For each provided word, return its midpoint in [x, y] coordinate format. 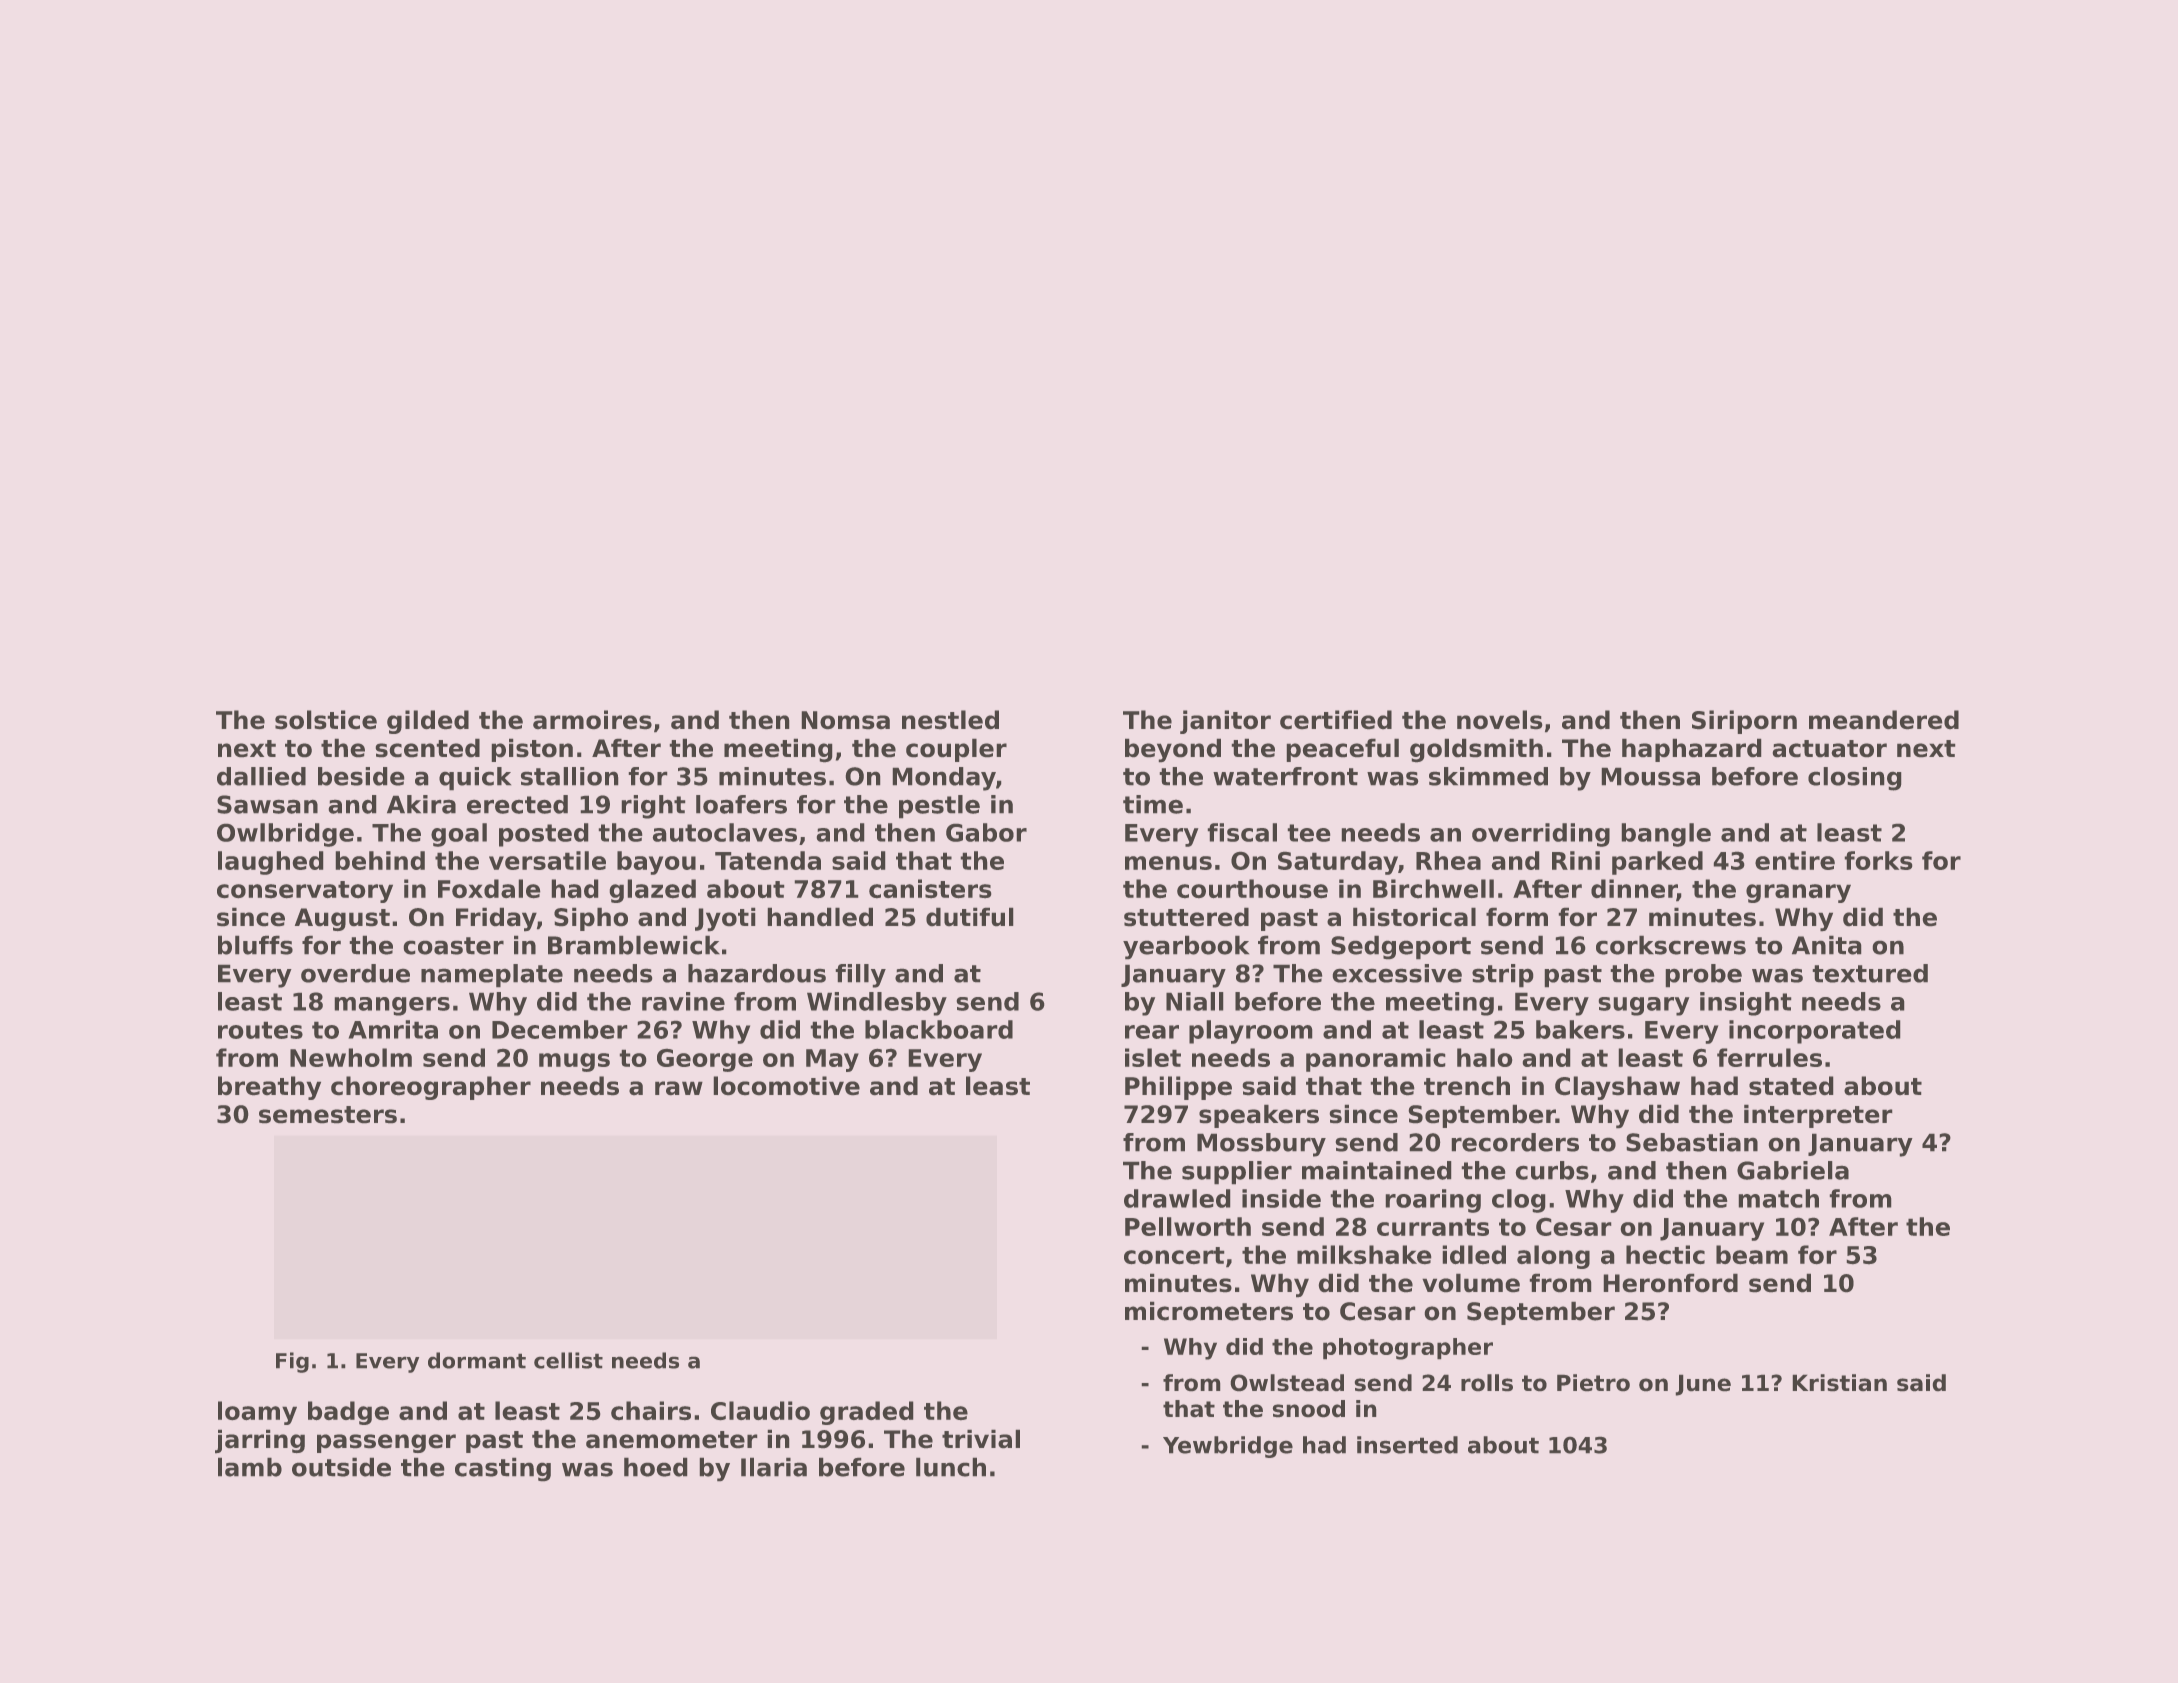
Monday [944, 779]
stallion [569, 776]
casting [503, 1469]
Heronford [1671, 1283]
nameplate [492, 975]
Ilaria [774, 1467]
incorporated [1814, 1032]
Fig [292, 1362]
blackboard [939, 1029]
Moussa [1651, 777]
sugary [1644, 1006]
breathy [269, 1088]
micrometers [1209, 1311]
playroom [1250, 1032]
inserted [1407, 1445]
